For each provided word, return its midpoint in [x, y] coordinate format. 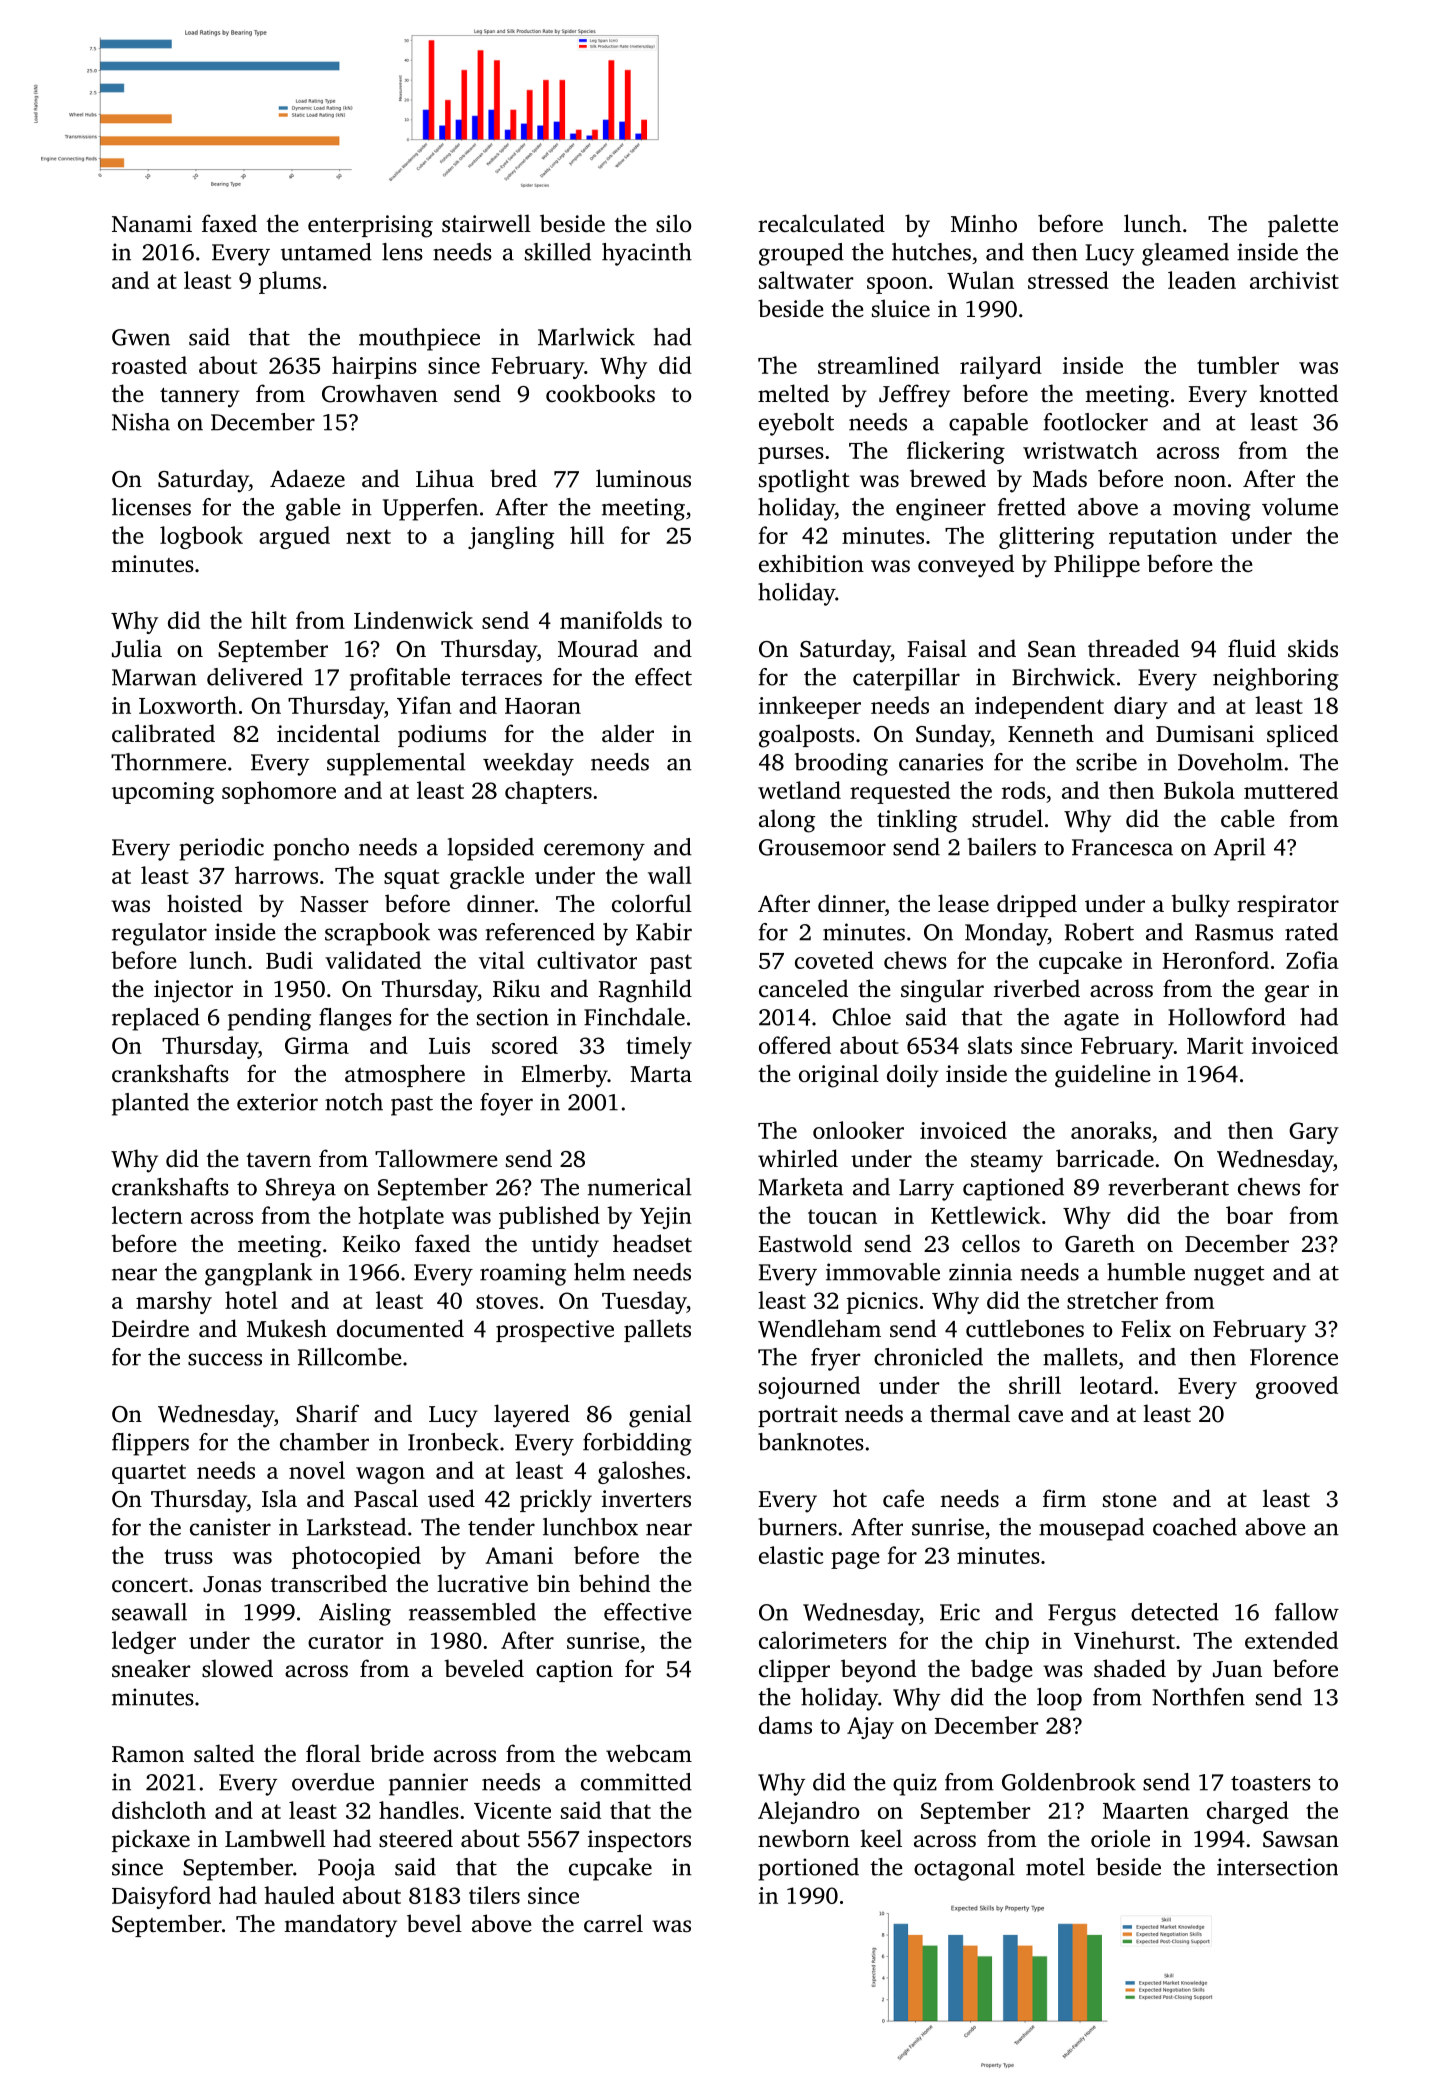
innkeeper [810, 707]
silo [674, 223]
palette [1303, 225]
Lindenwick [413, 620]
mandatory [340, 1926]
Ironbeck [453, 1442]
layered [532, 1416]
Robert [1099, 932]
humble [1146, 1272]
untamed [326, 252]
